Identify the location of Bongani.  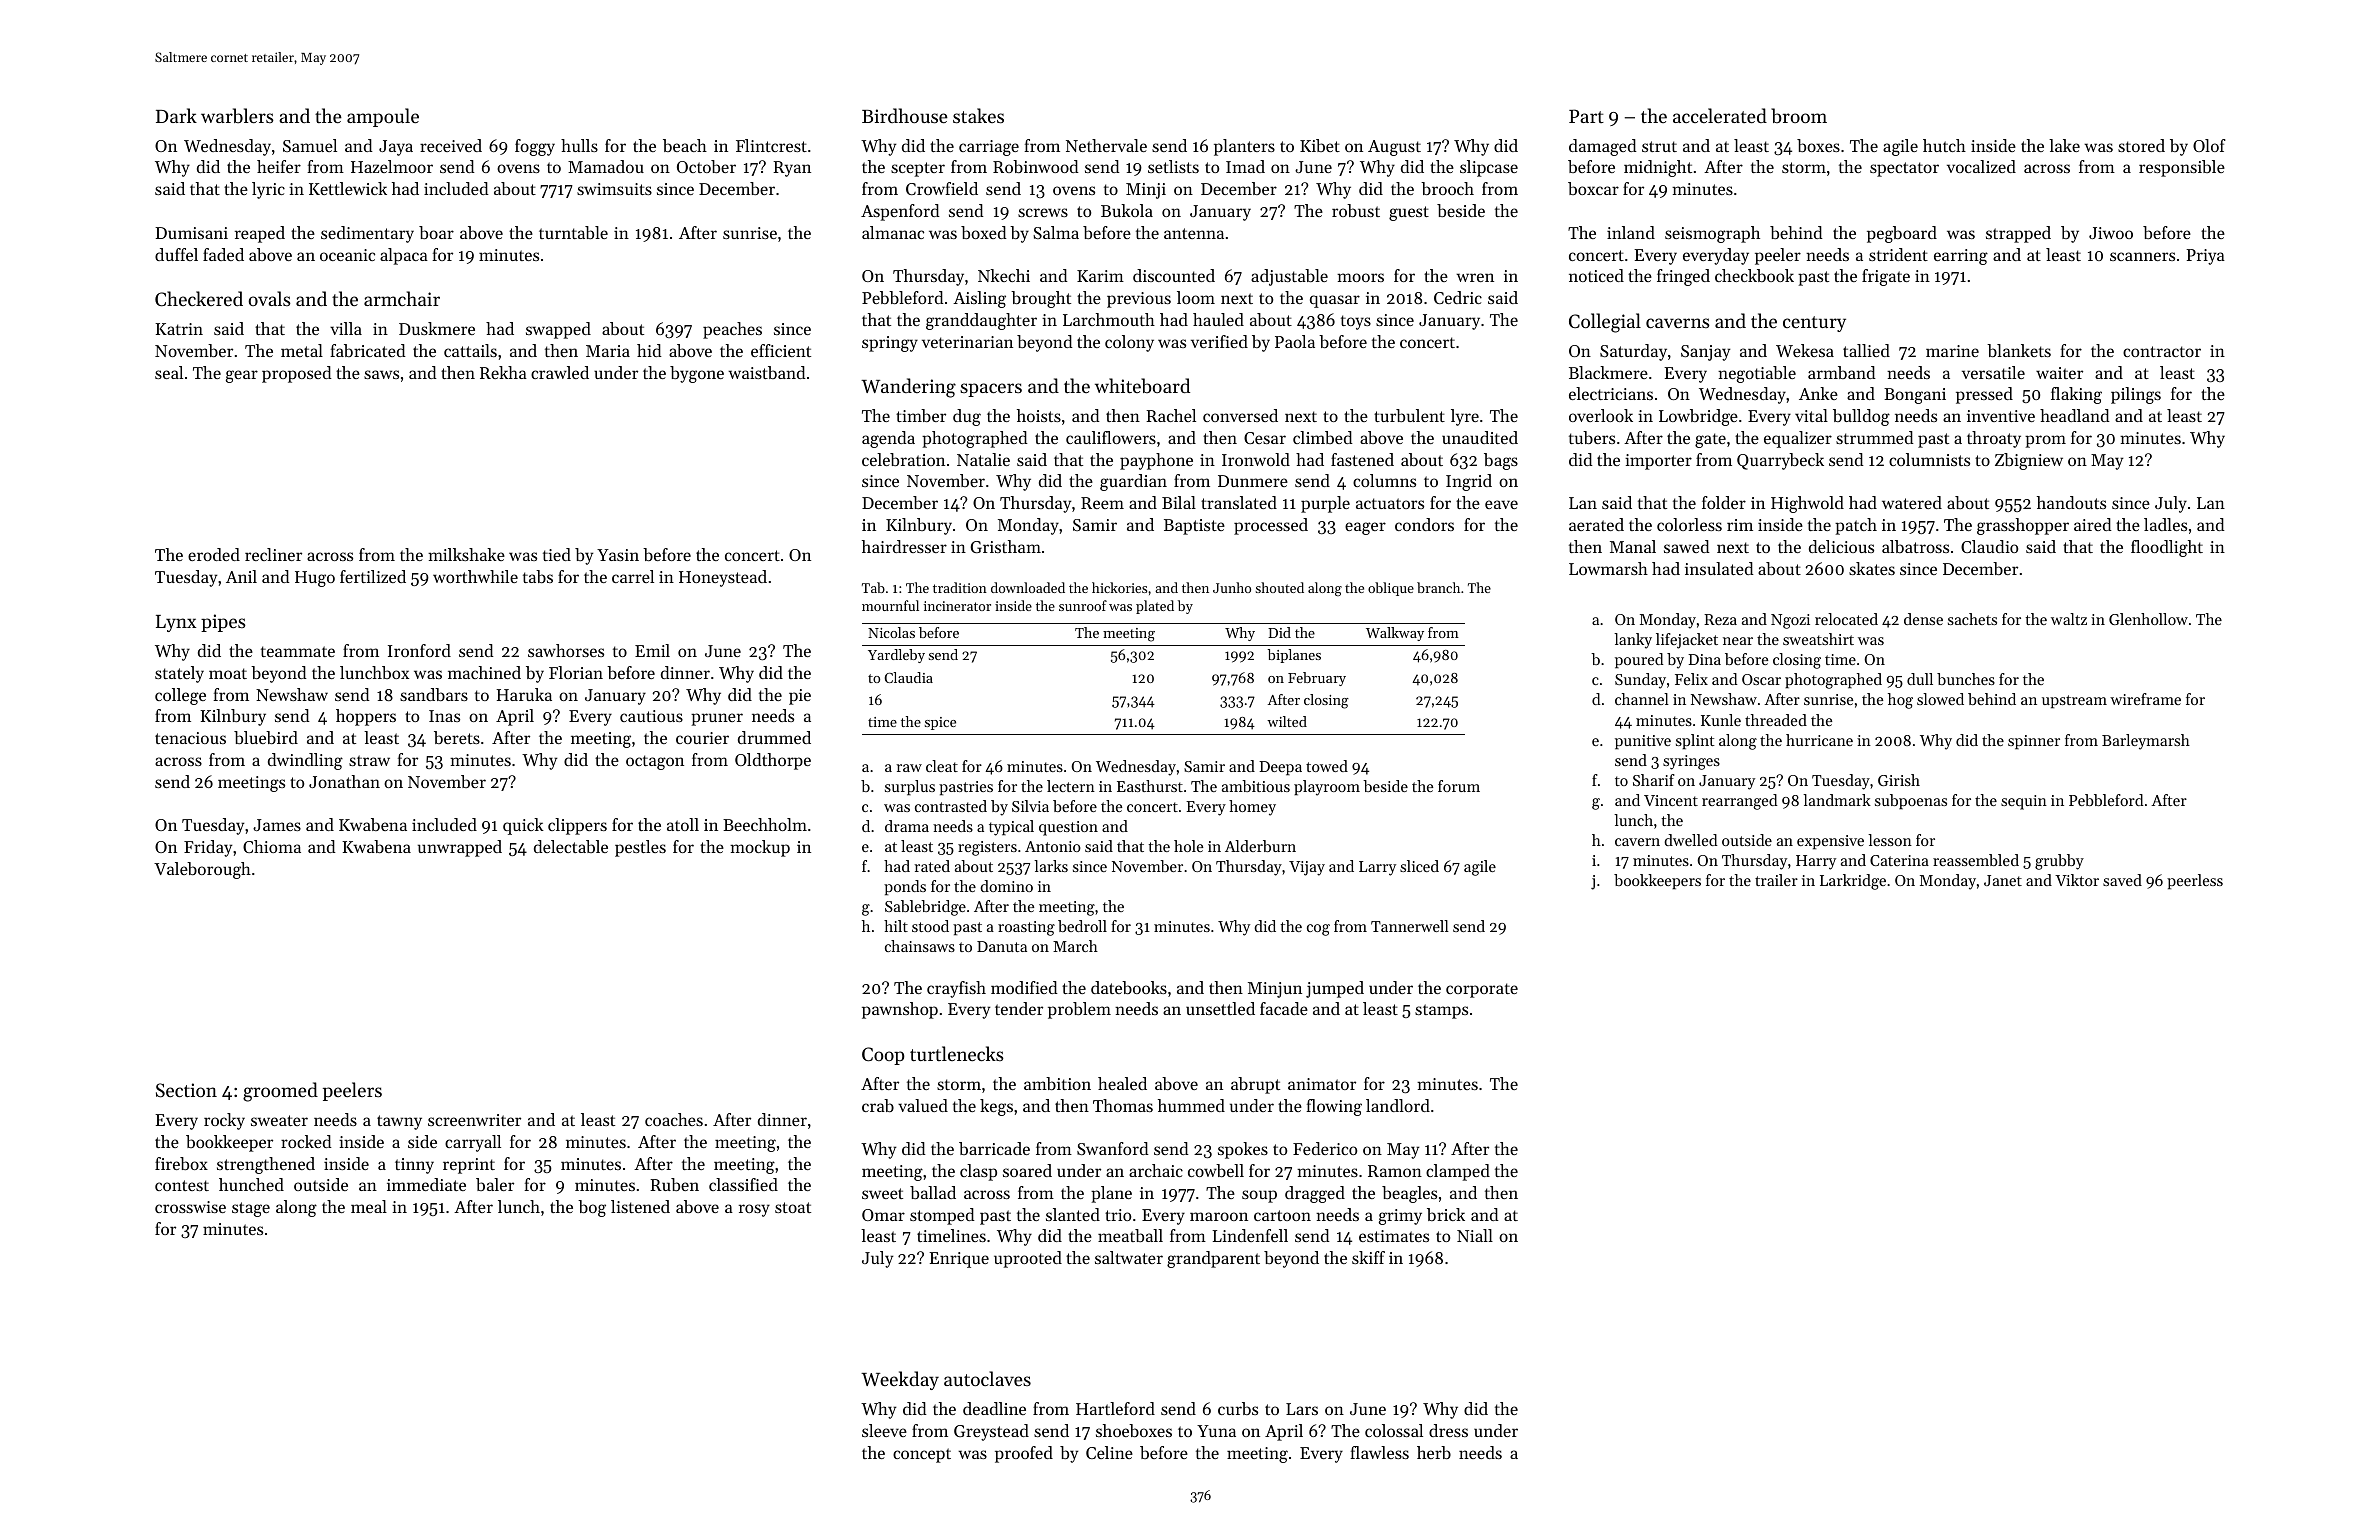
(1915, 396).
